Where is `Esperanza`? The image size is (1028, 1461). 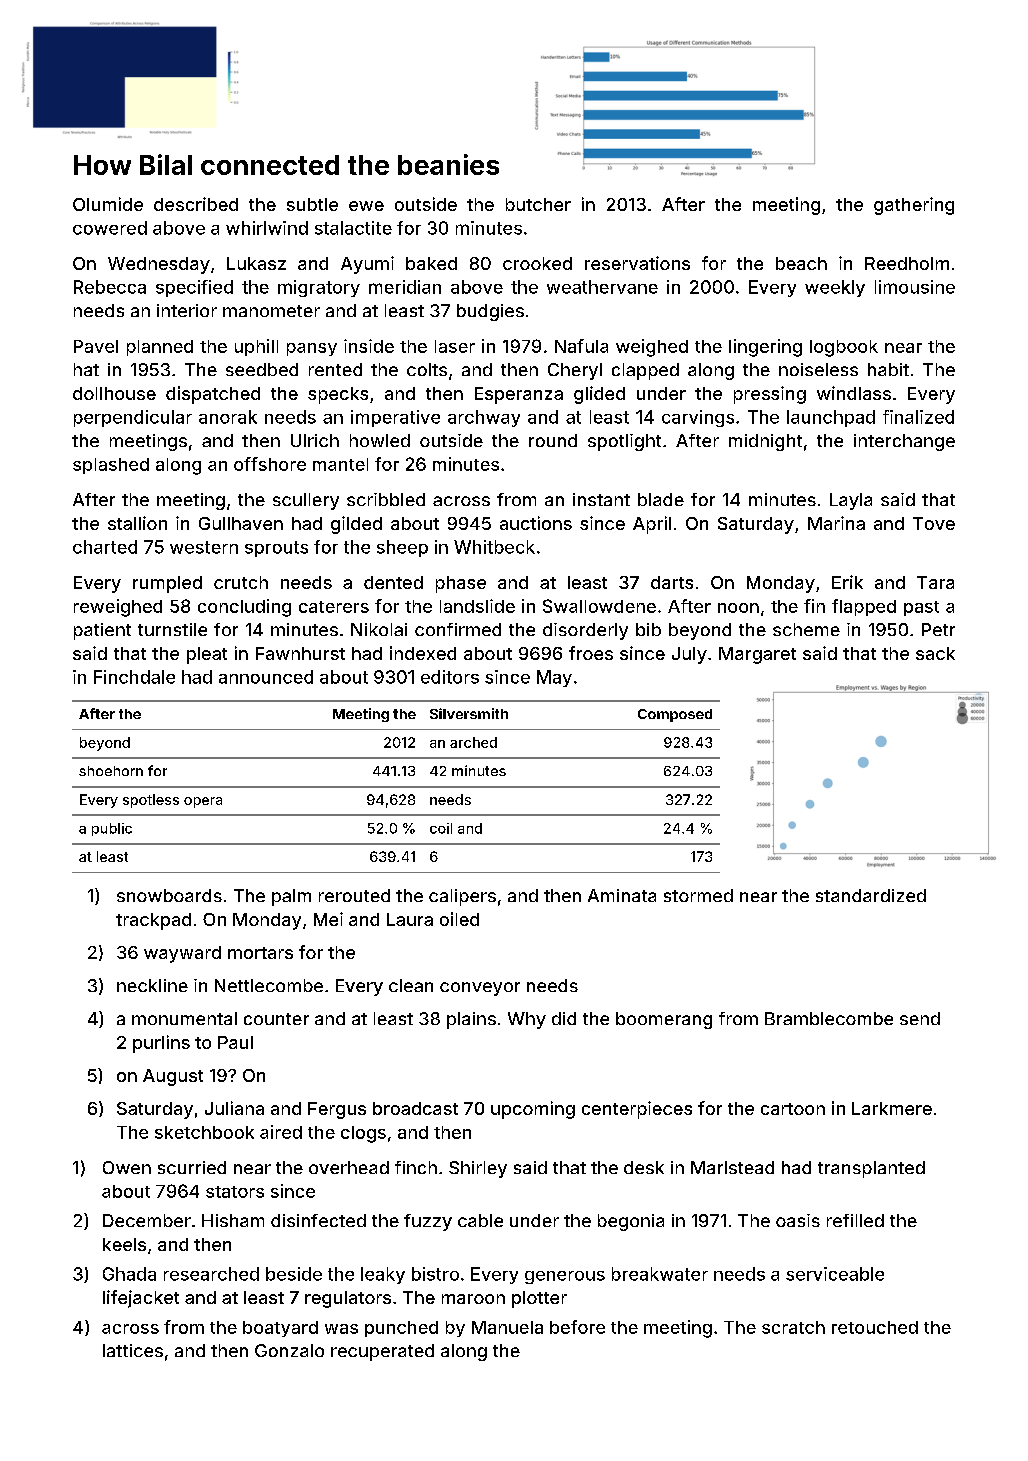
Esperanza is located at coordinates (519, 395).
